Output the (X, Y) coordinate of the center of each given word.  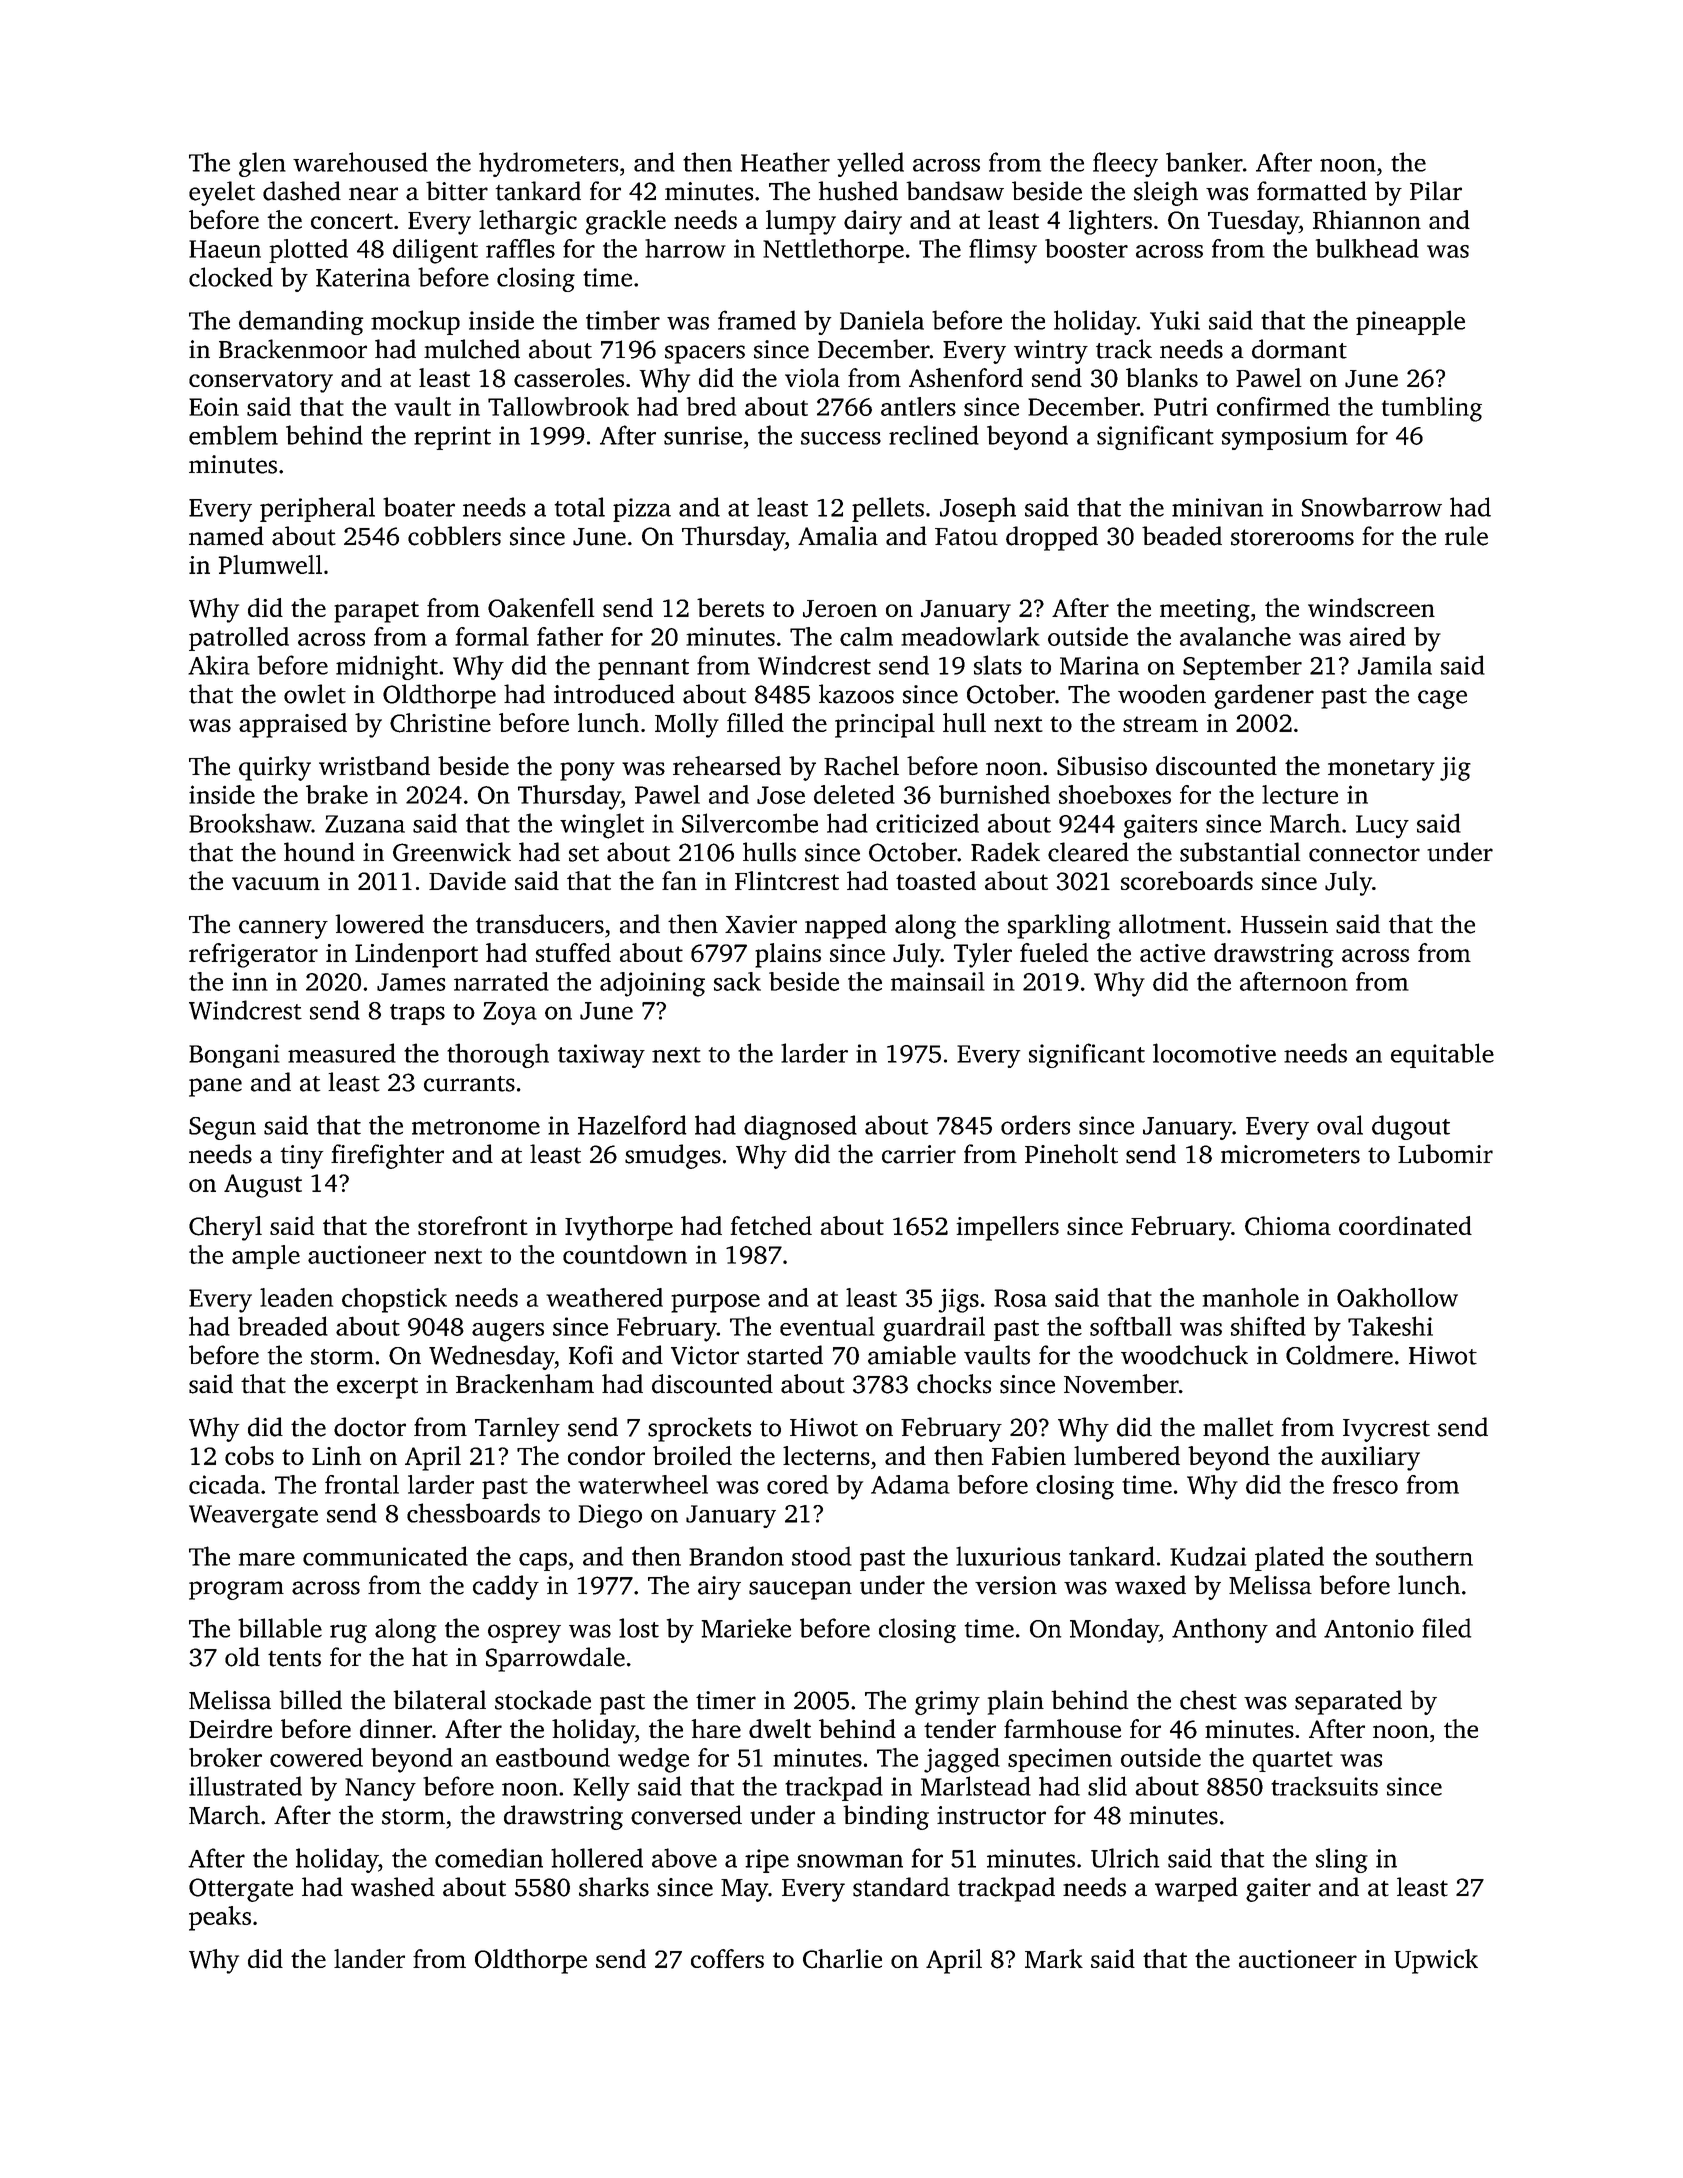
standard (901, 1887)
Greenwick (452, 852)
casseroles (569, 377)
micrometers (1290, 1154)
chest (1208, 1700)
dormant (1299, 349)
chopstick (394, 1300)
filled (755, 722)
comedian (489, 1858)
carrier (919, 1154)
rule (1466, 536)
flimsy (1003, 251)
